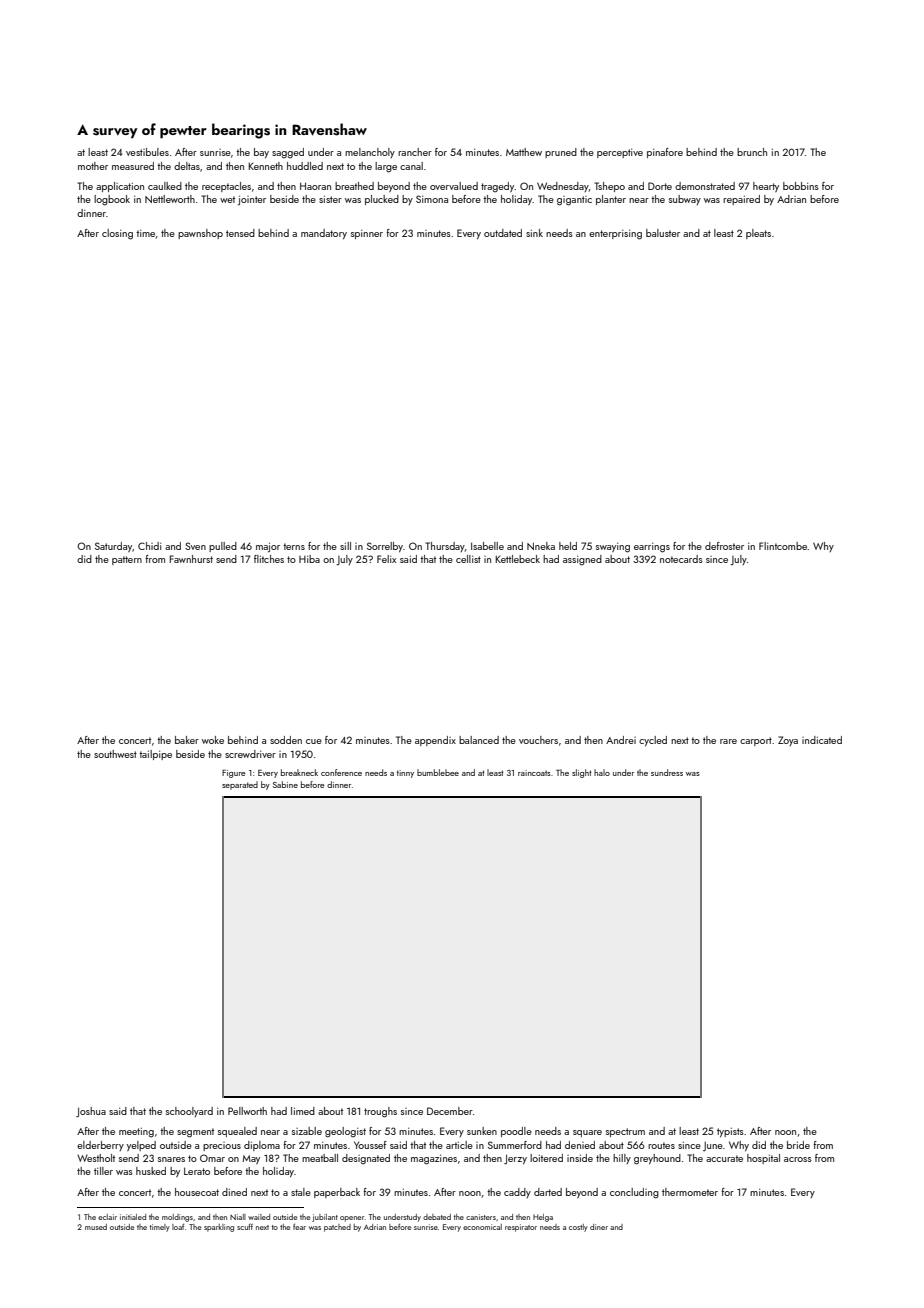 The width and height of the document is (924, 1308). I want to click on separated, so click(240, 785).
